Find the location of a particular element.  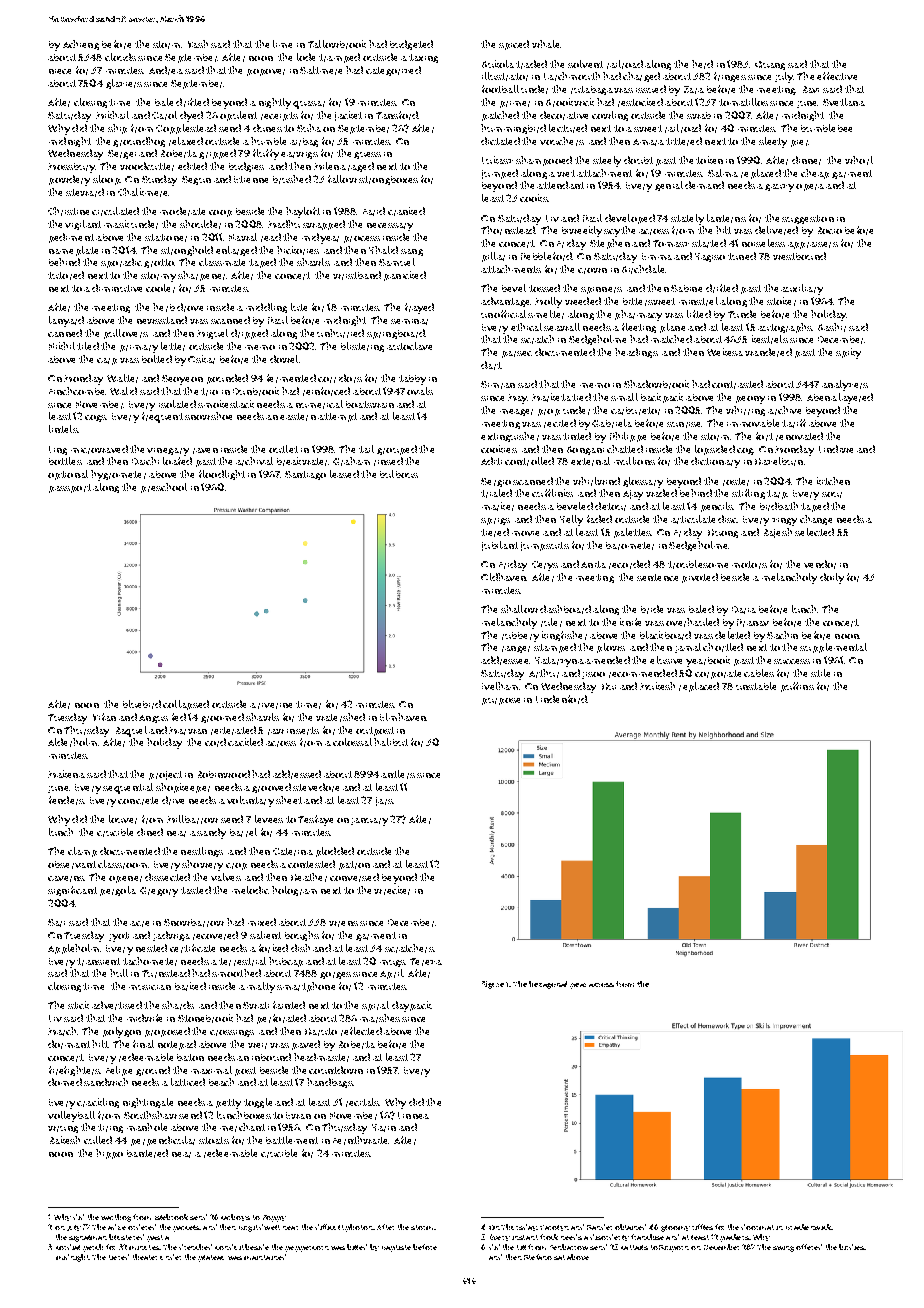

parsec is located at coordinates (517, 354).
